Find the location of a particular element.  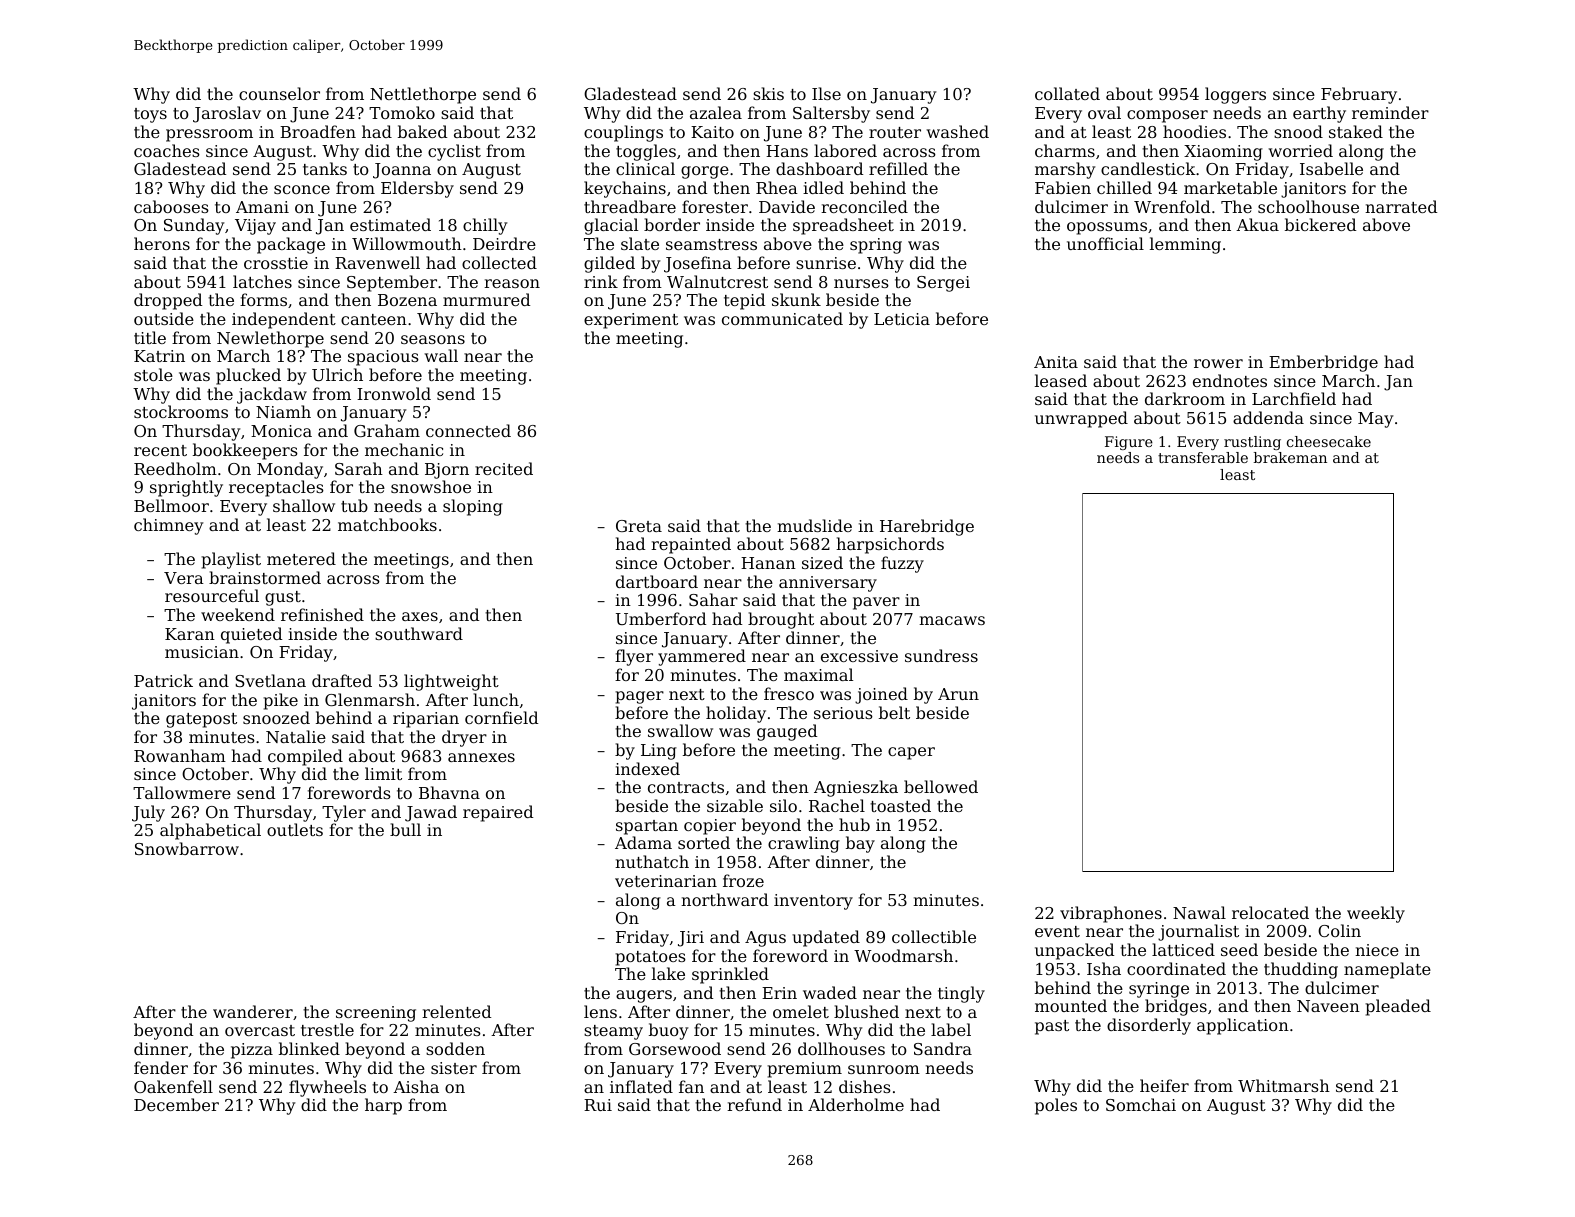

flywheels is located at coordinates (327, 1088).
